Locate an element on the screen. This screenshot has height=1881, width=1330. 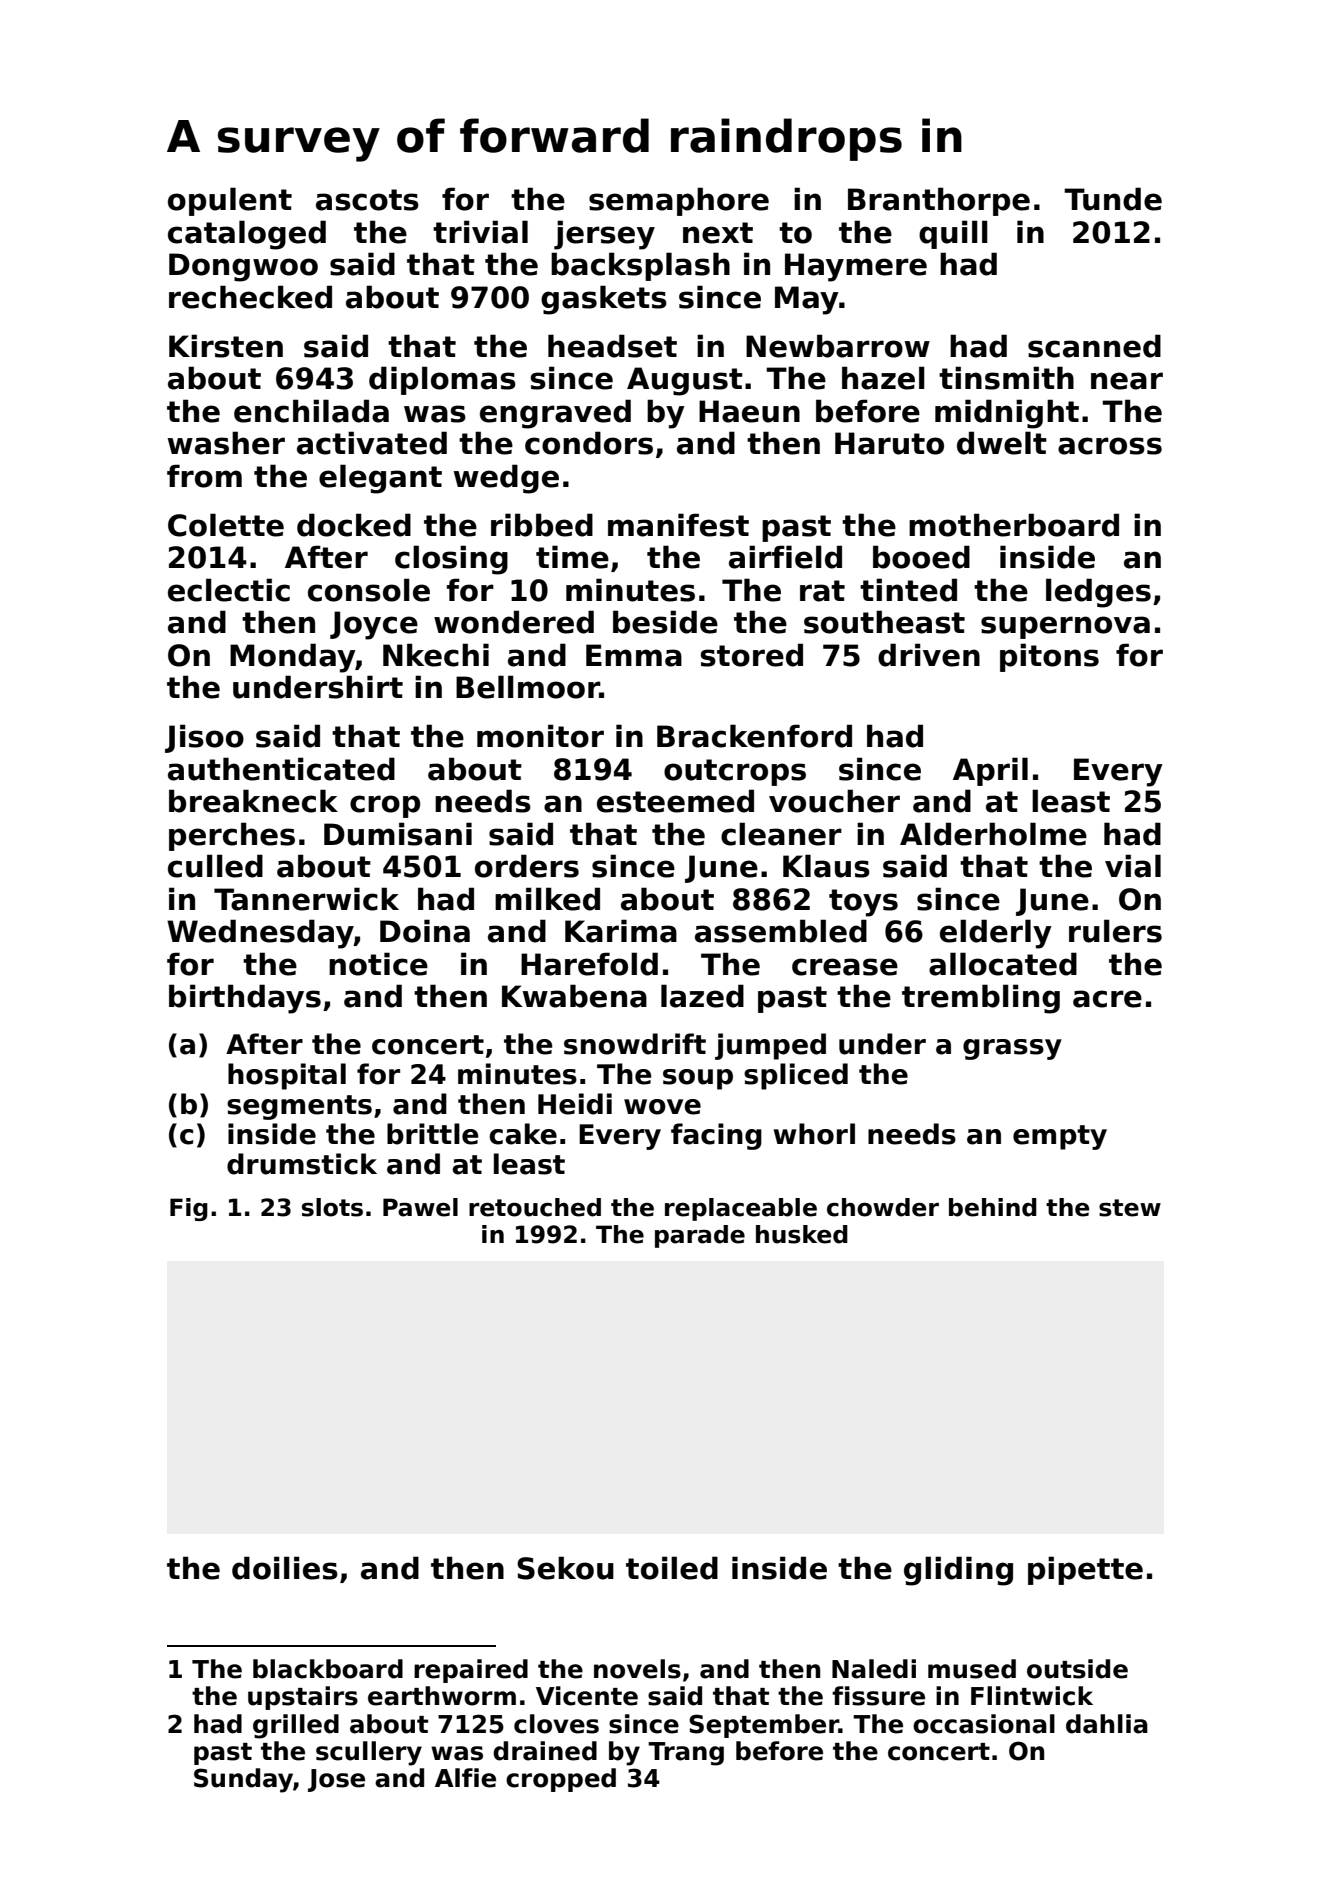
August is located at coordinates (685, 381).
